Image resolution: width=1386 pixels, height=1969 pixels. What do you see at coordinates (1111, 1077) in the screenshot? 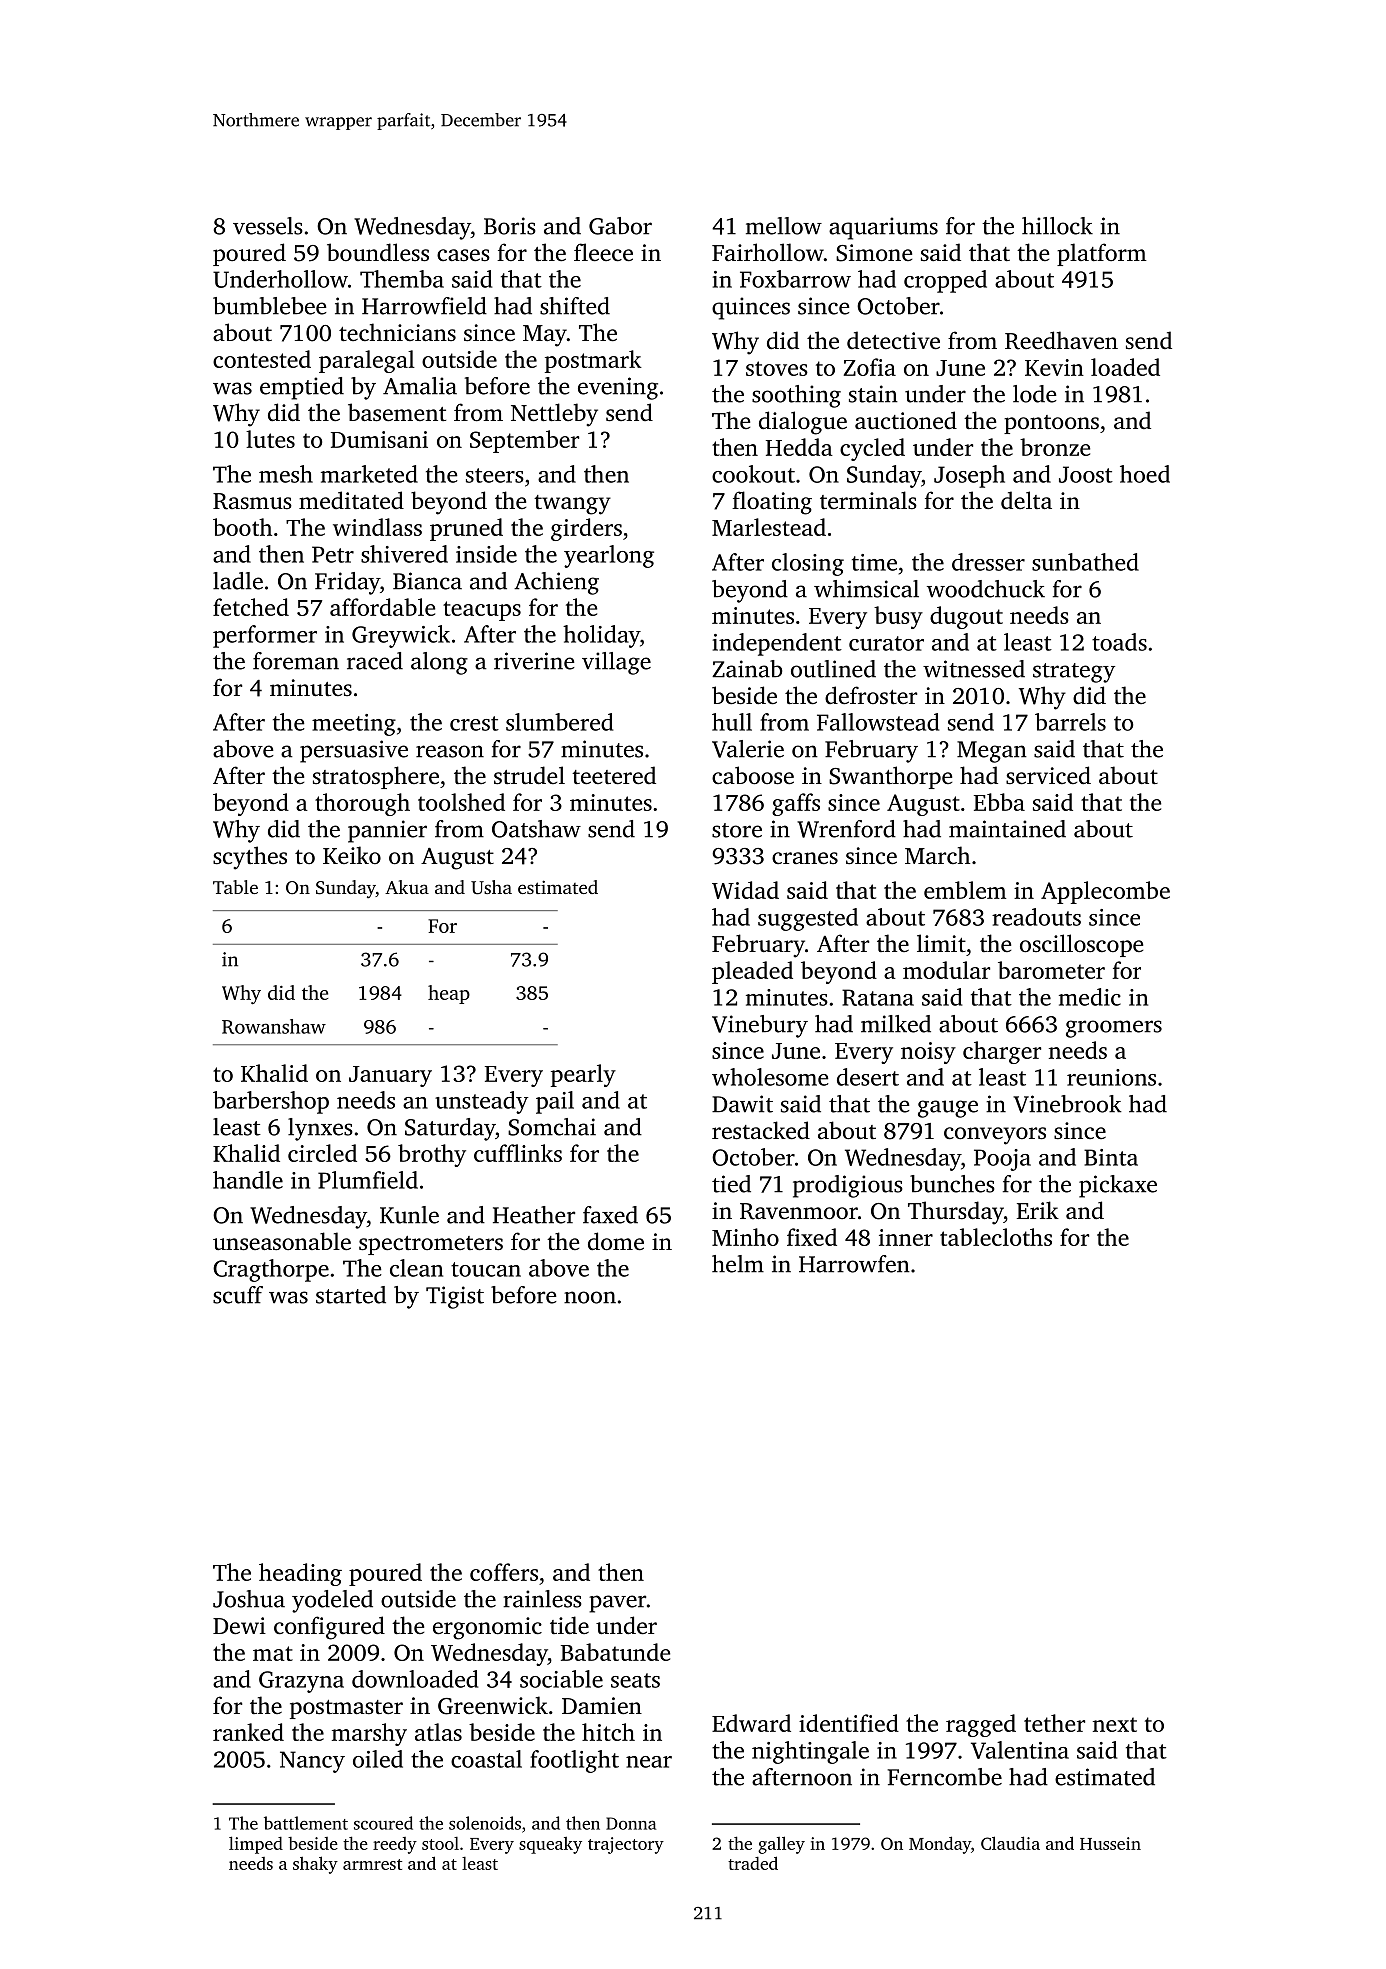
I see `reunions` at bounding box center [1111, 1077].
